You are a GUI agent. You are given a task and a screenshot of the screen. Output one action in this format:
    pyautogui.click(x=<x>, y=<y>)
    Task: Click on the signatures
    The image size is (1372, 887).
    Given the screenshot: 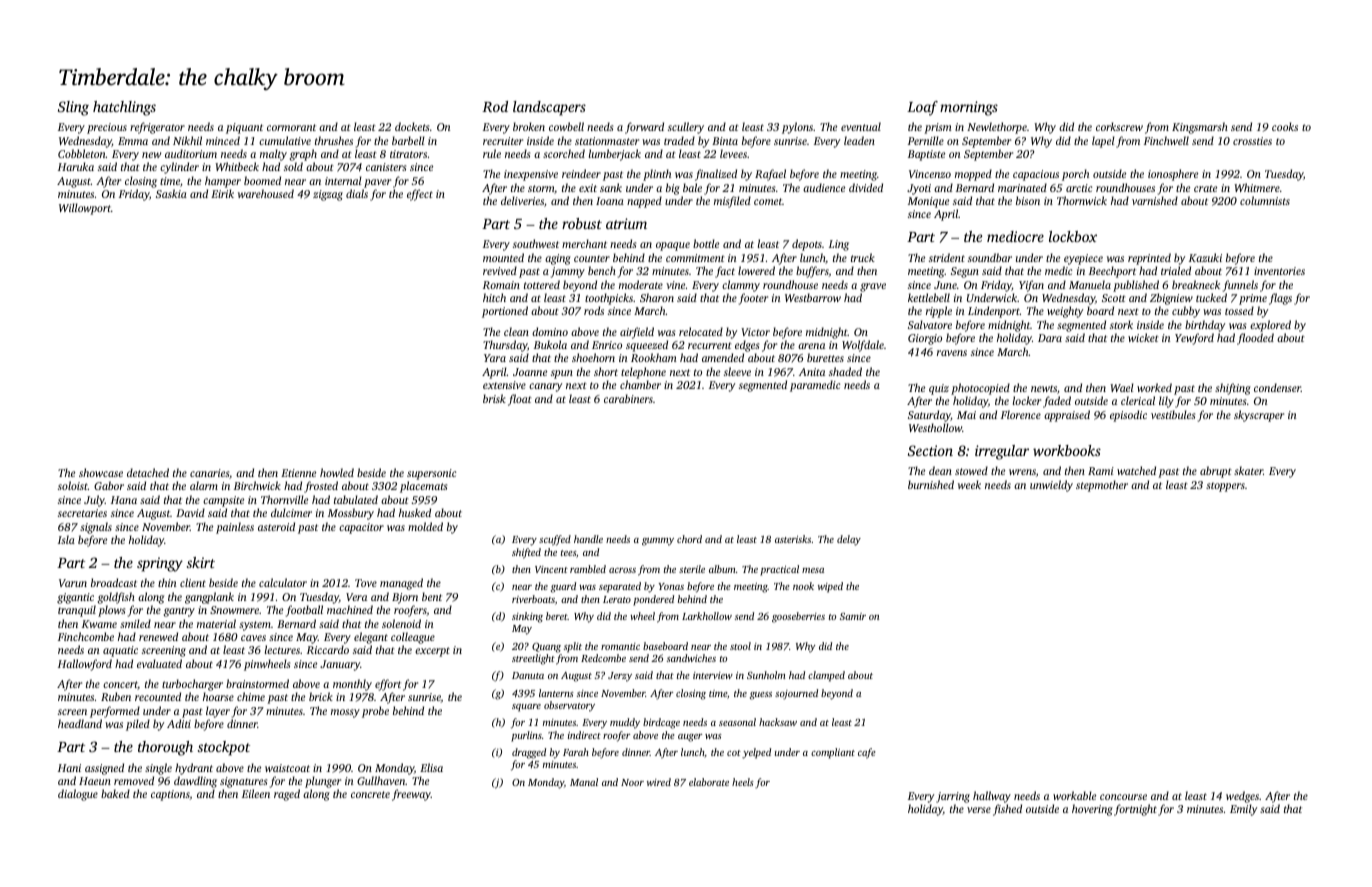 What is the action you would take?
    pyautogui.click(x=243, y=782)
